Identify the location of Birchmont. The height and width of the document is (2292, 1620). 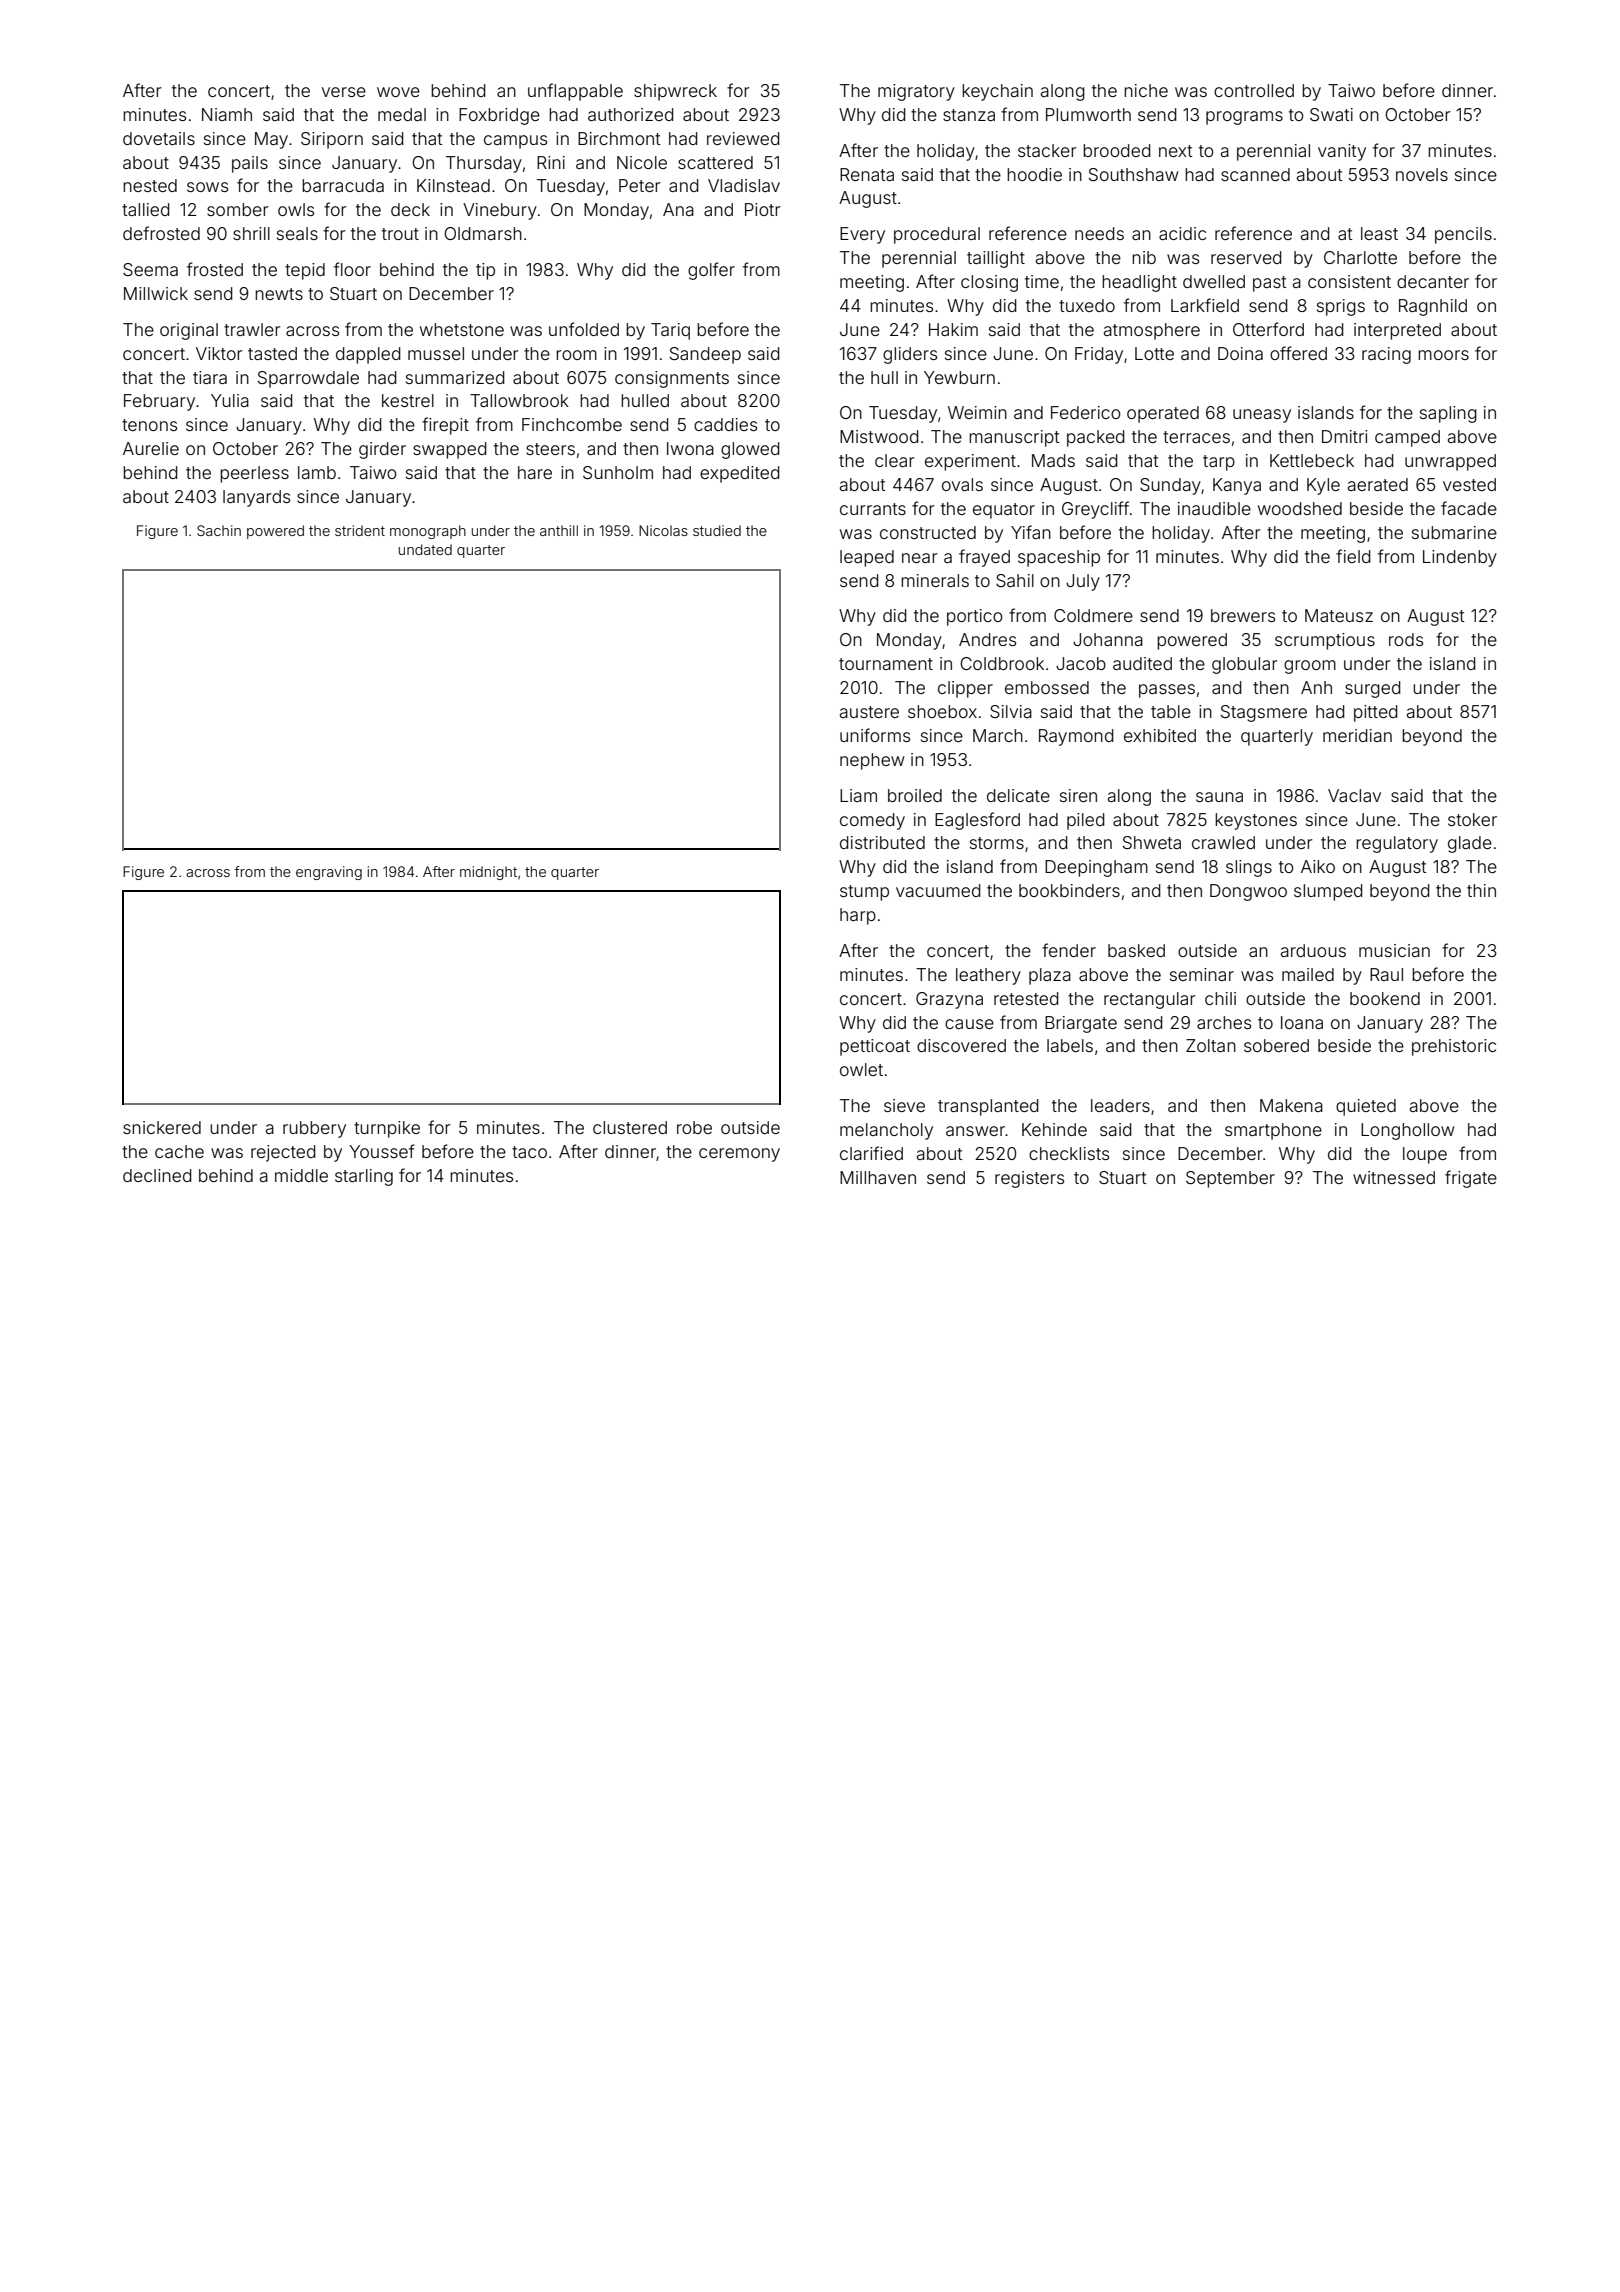
(619, 138).
